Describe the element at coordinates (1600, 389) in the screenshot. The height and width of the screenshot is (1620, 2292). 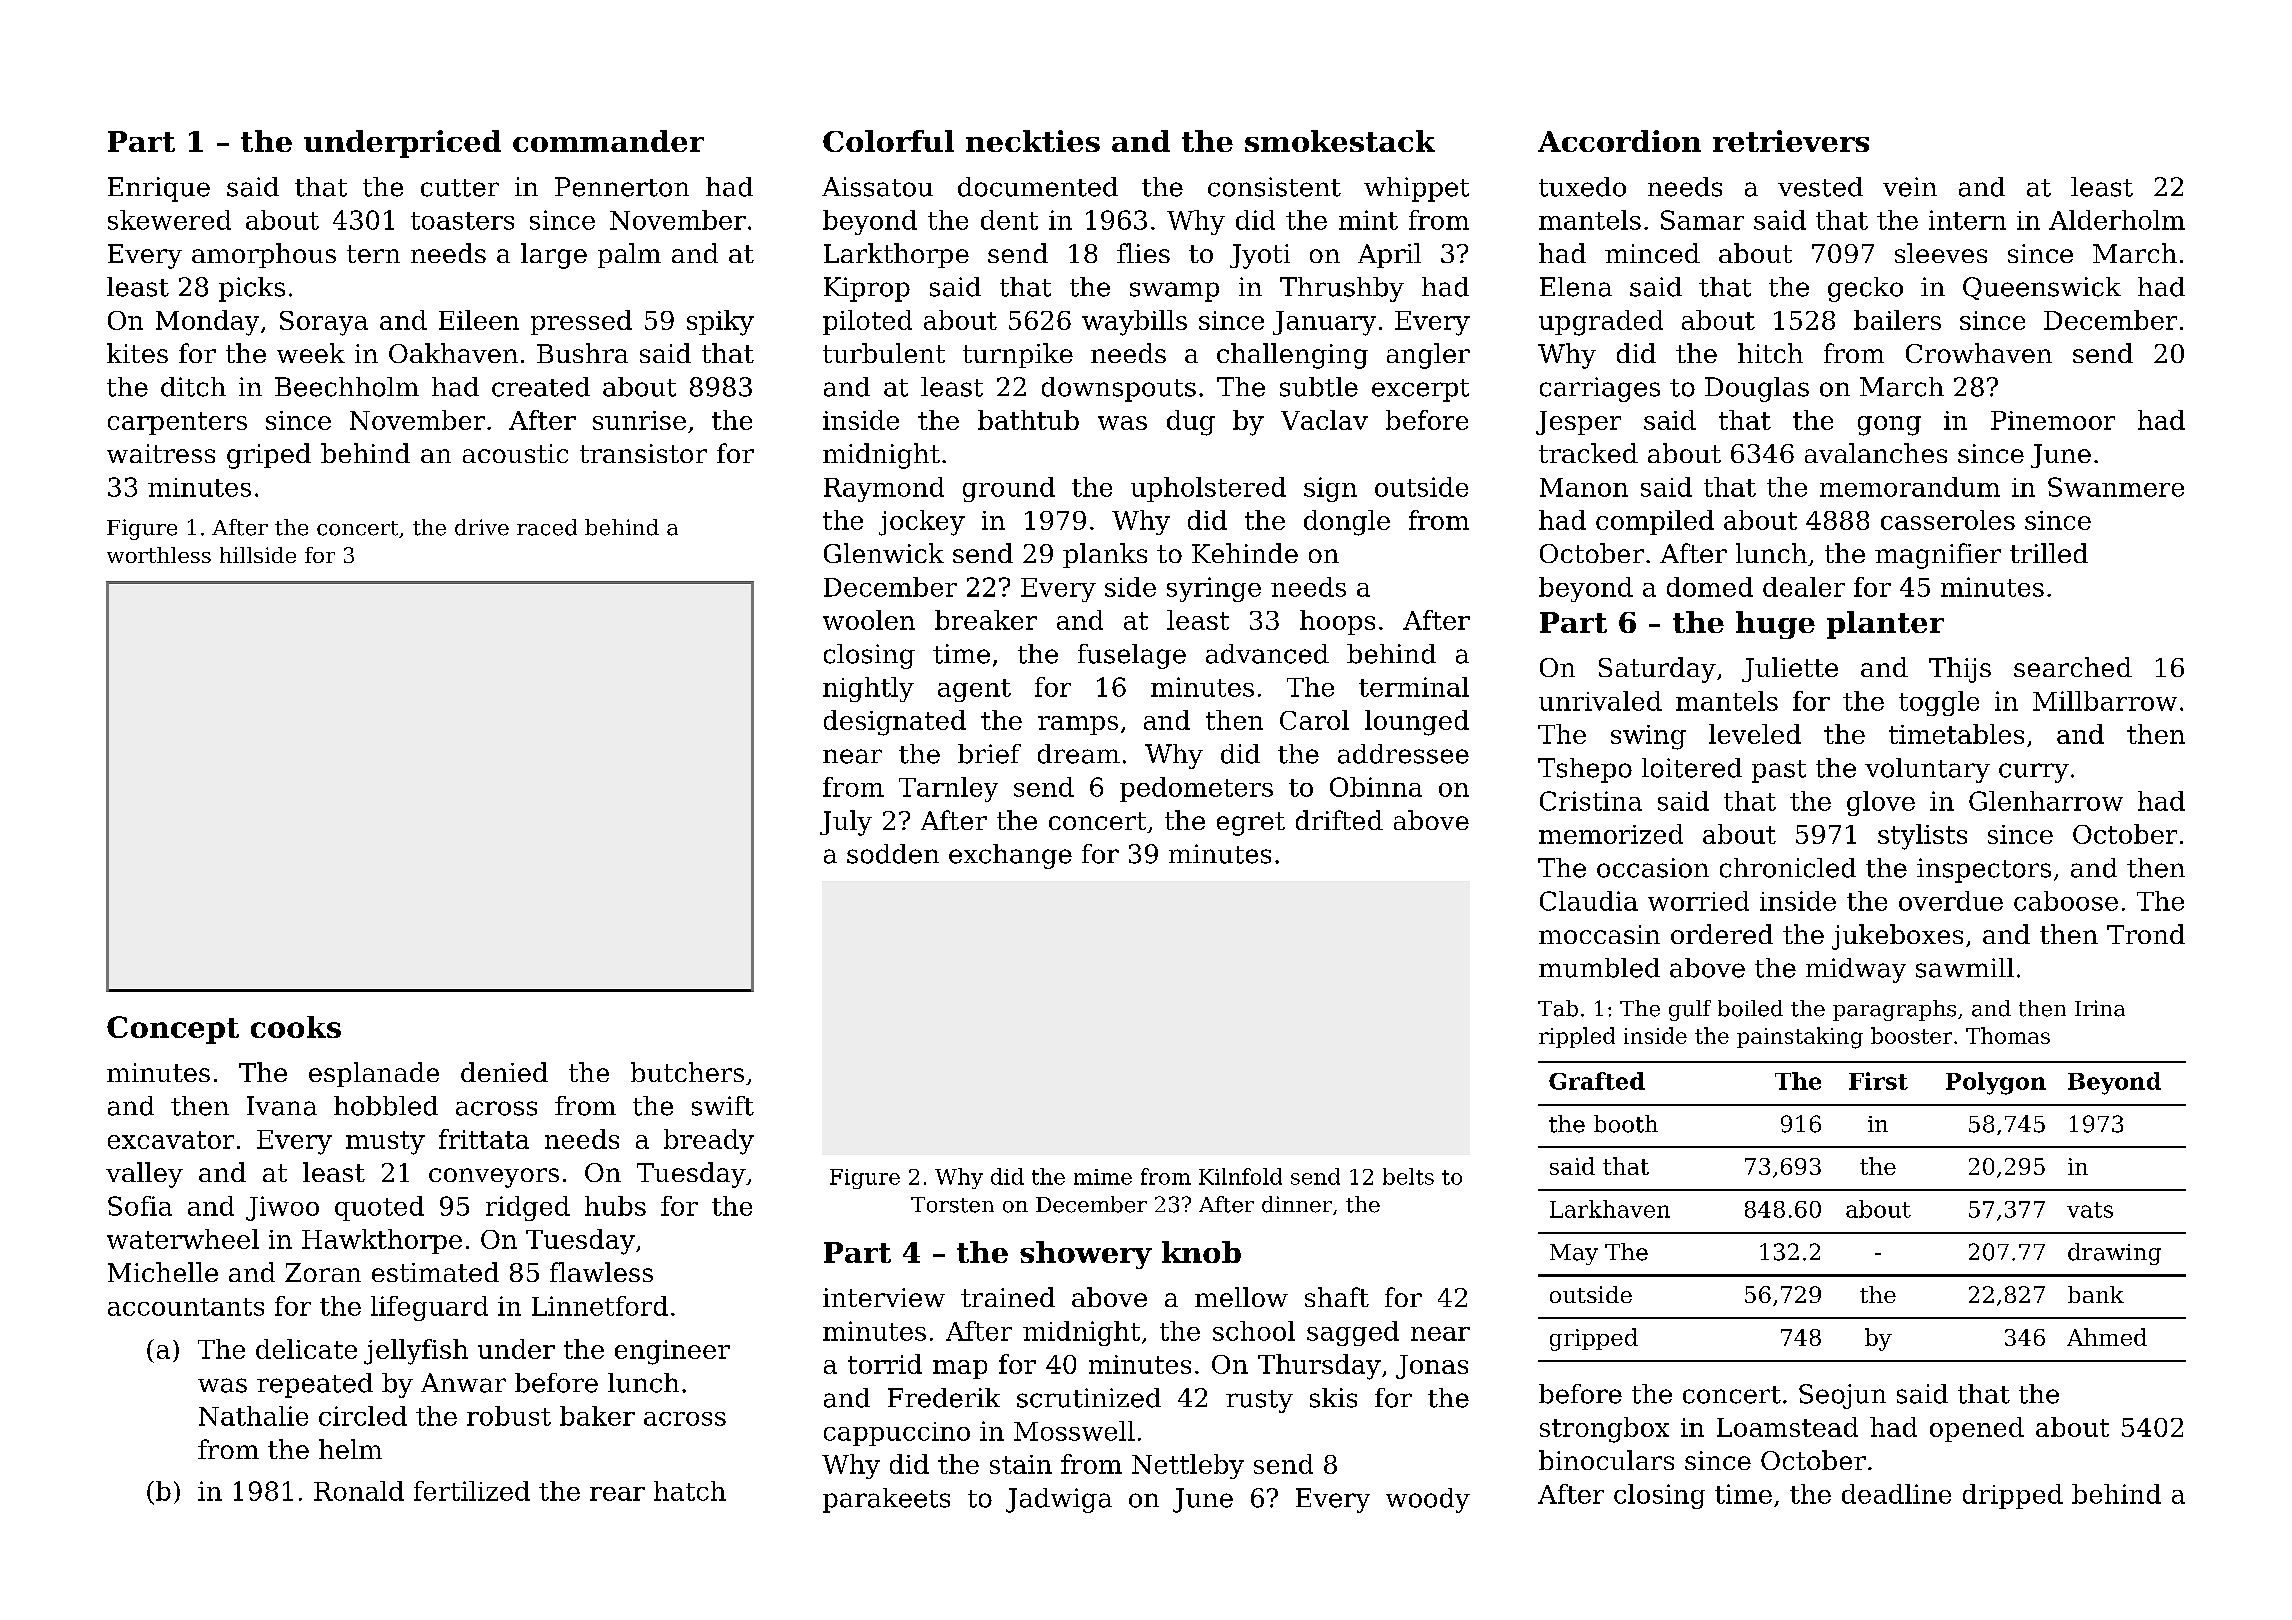
I see `carriages` at that location.
